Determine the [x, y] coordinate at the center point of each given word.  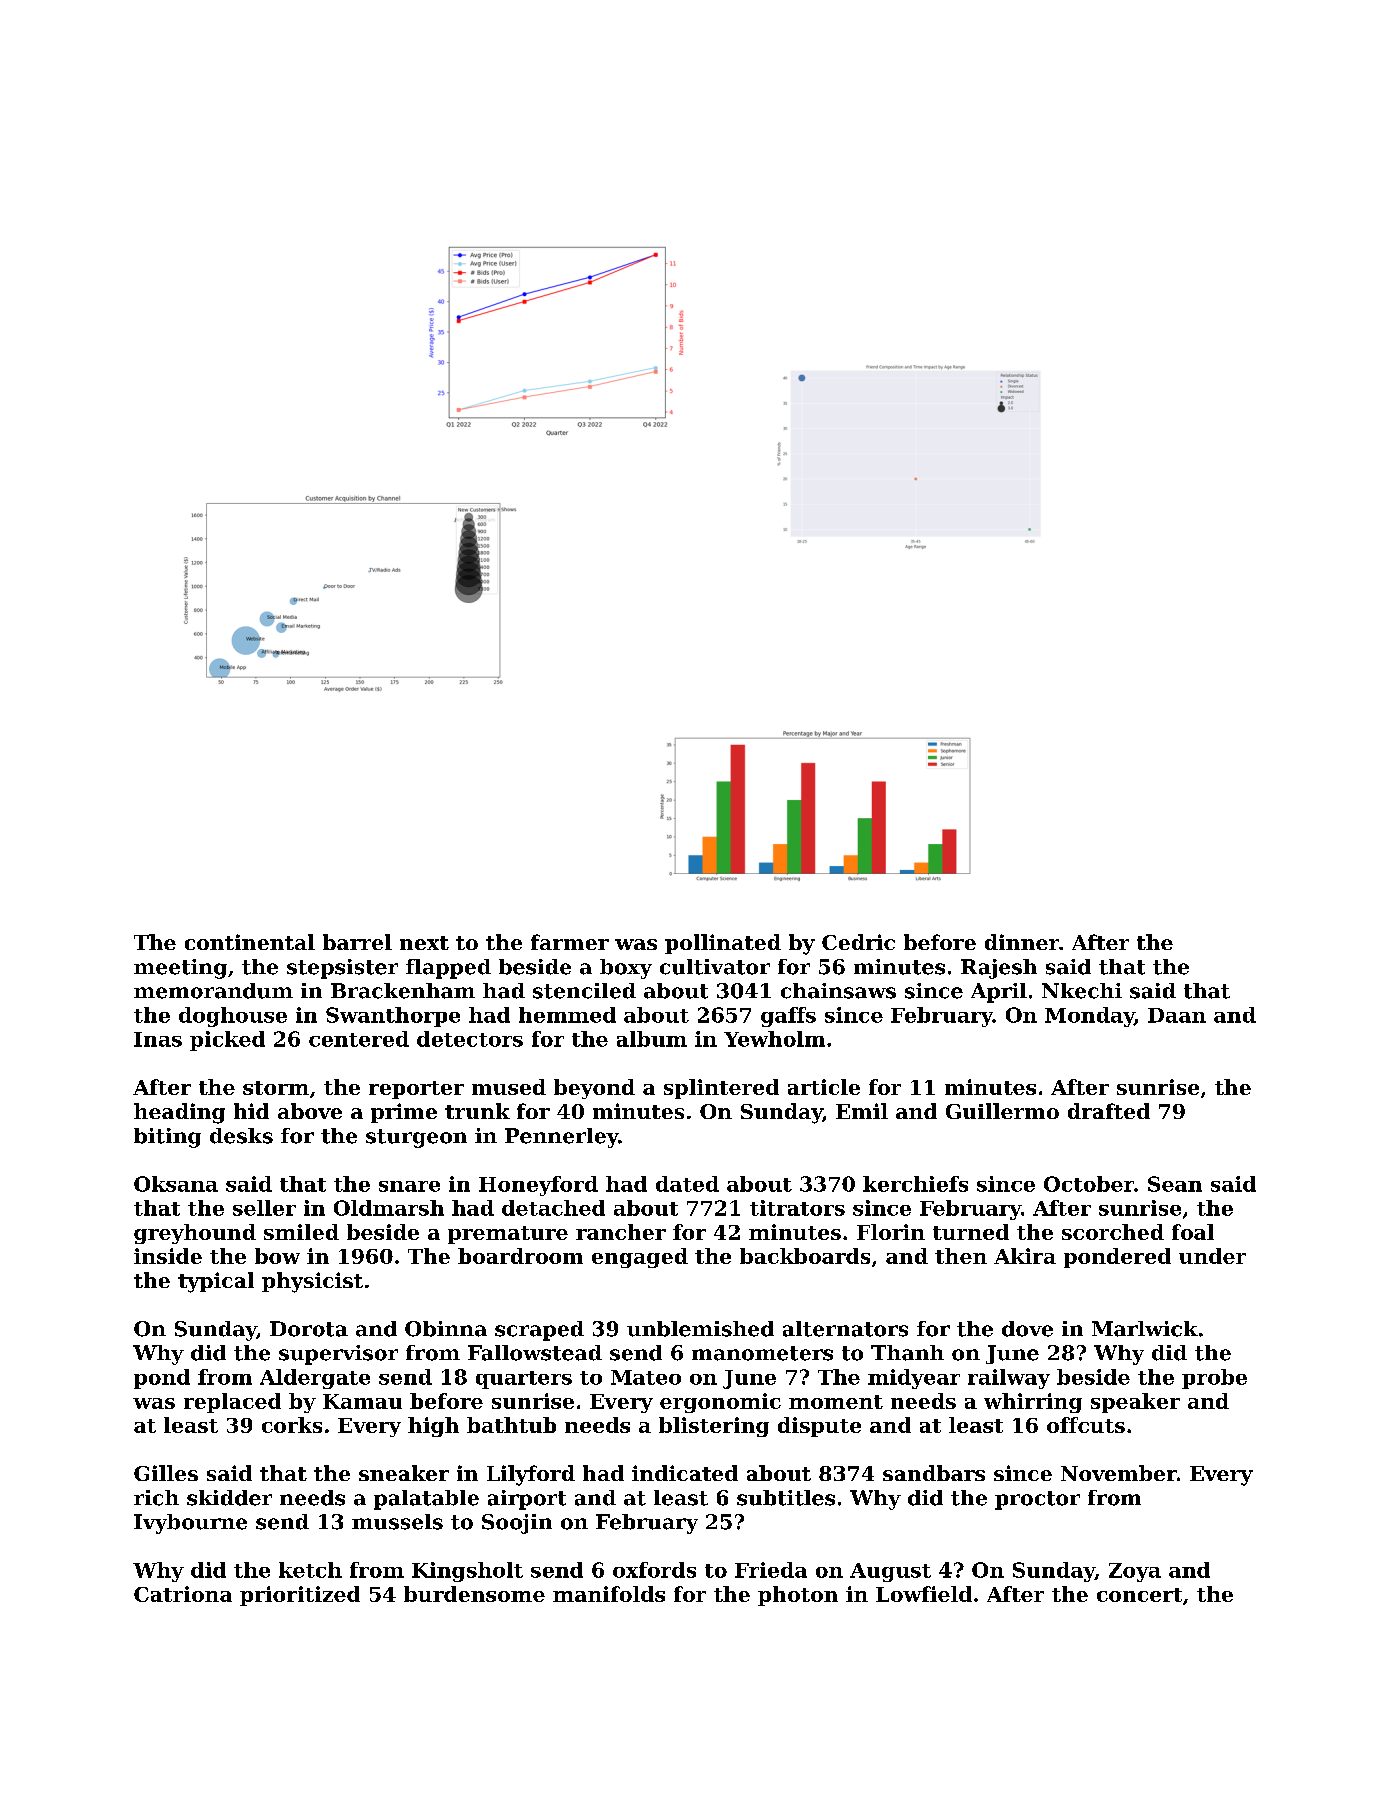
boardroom [520, 1256]
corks [292, 1425]
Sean [1175, 1184]
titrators [797, 1208]
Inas [158, 1039]
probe [1214, 1379]
